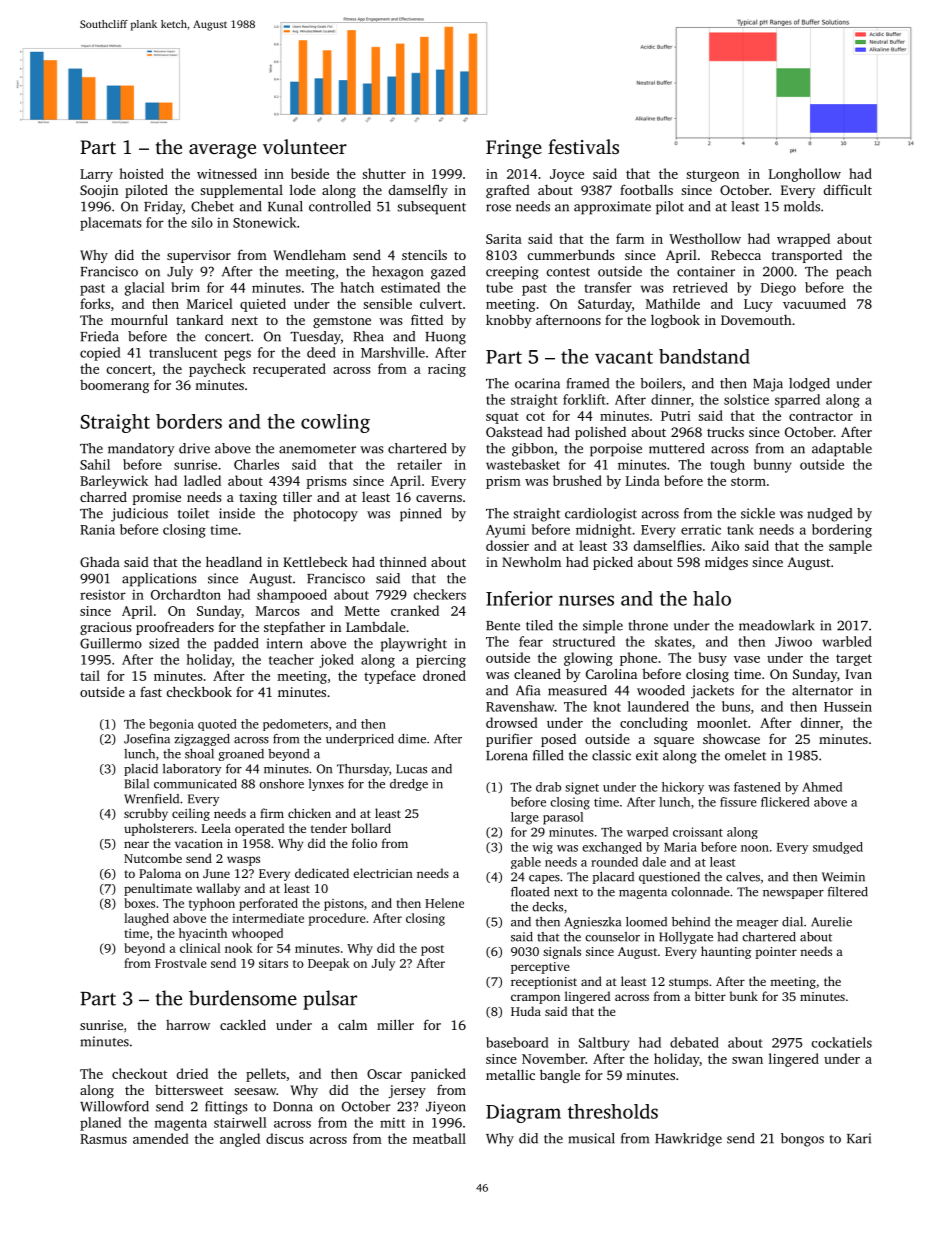 Image resolution: width=952 pixels, height=1233 pixels. I want to click on sparred, so click(797, 401).
